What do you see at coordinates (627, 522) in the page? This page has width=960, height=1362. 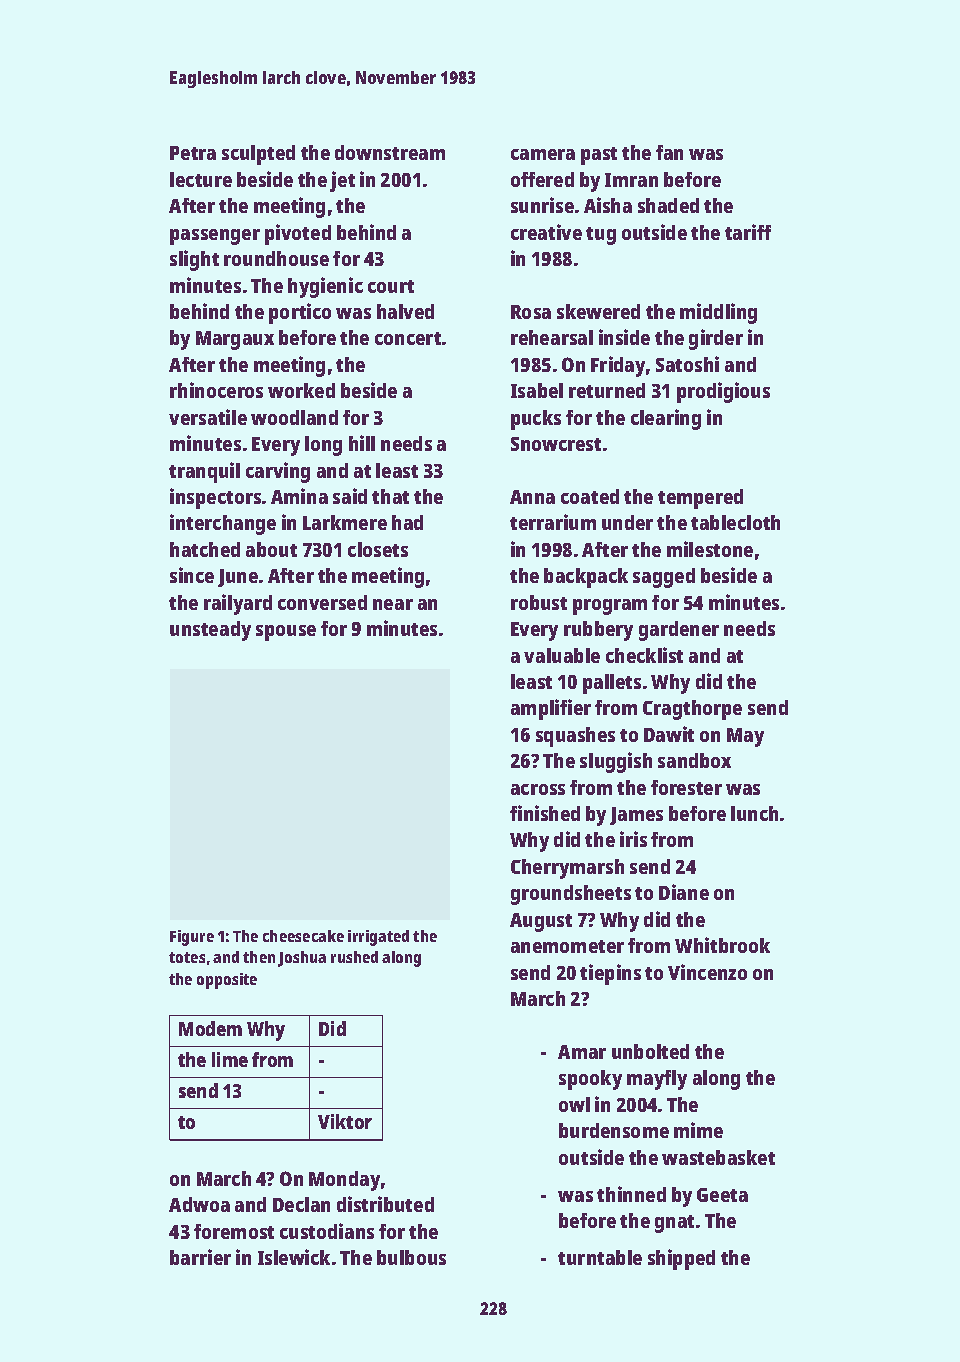 I see `under` at bounding box center [627, 522].
